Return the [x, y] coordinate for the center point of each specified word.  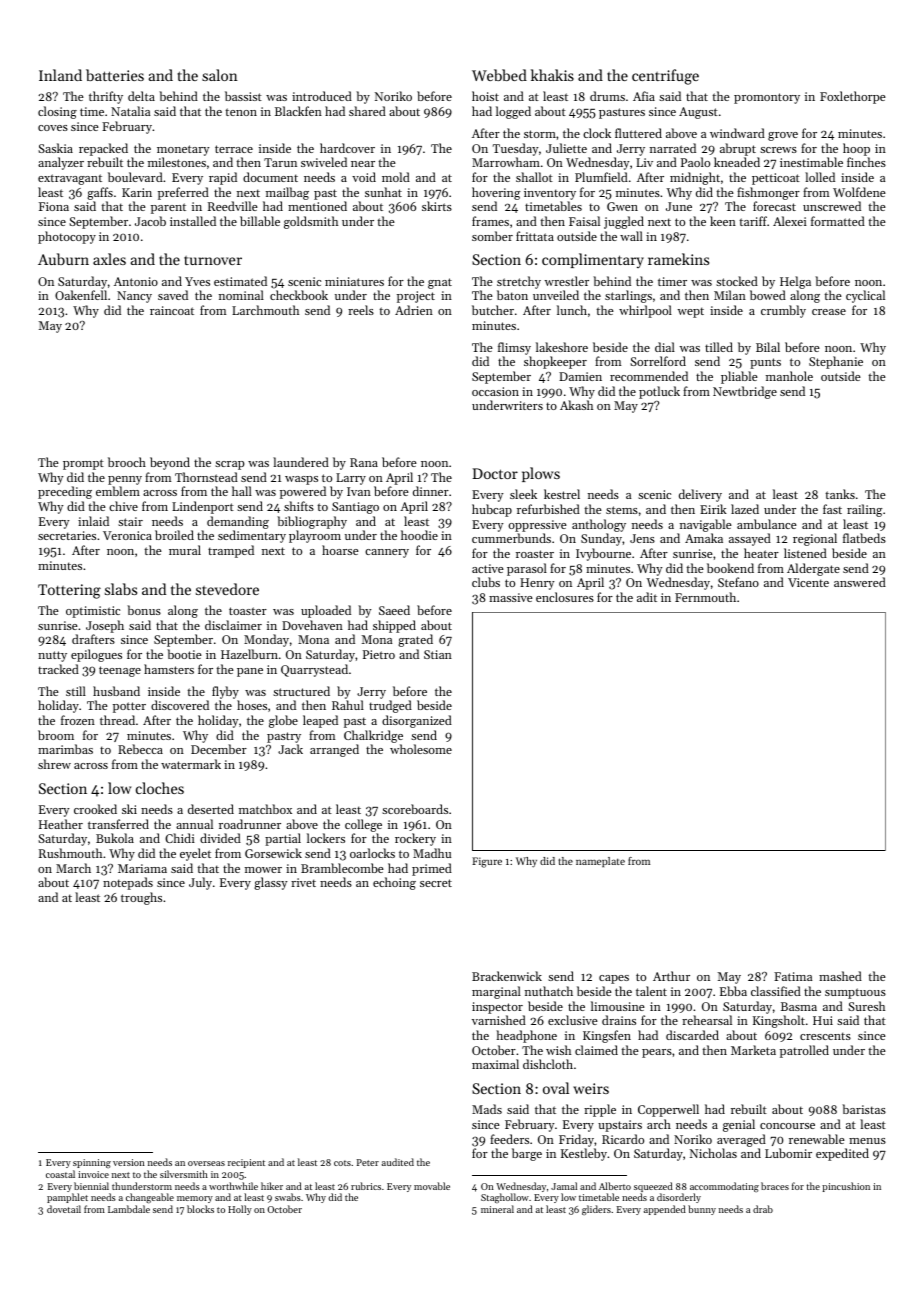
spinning [92, 1163]
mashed [840, 976]
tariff [753, 221]
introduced [322, 96]
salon [220, 75]
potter [129, 707]
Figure [487, 862]
